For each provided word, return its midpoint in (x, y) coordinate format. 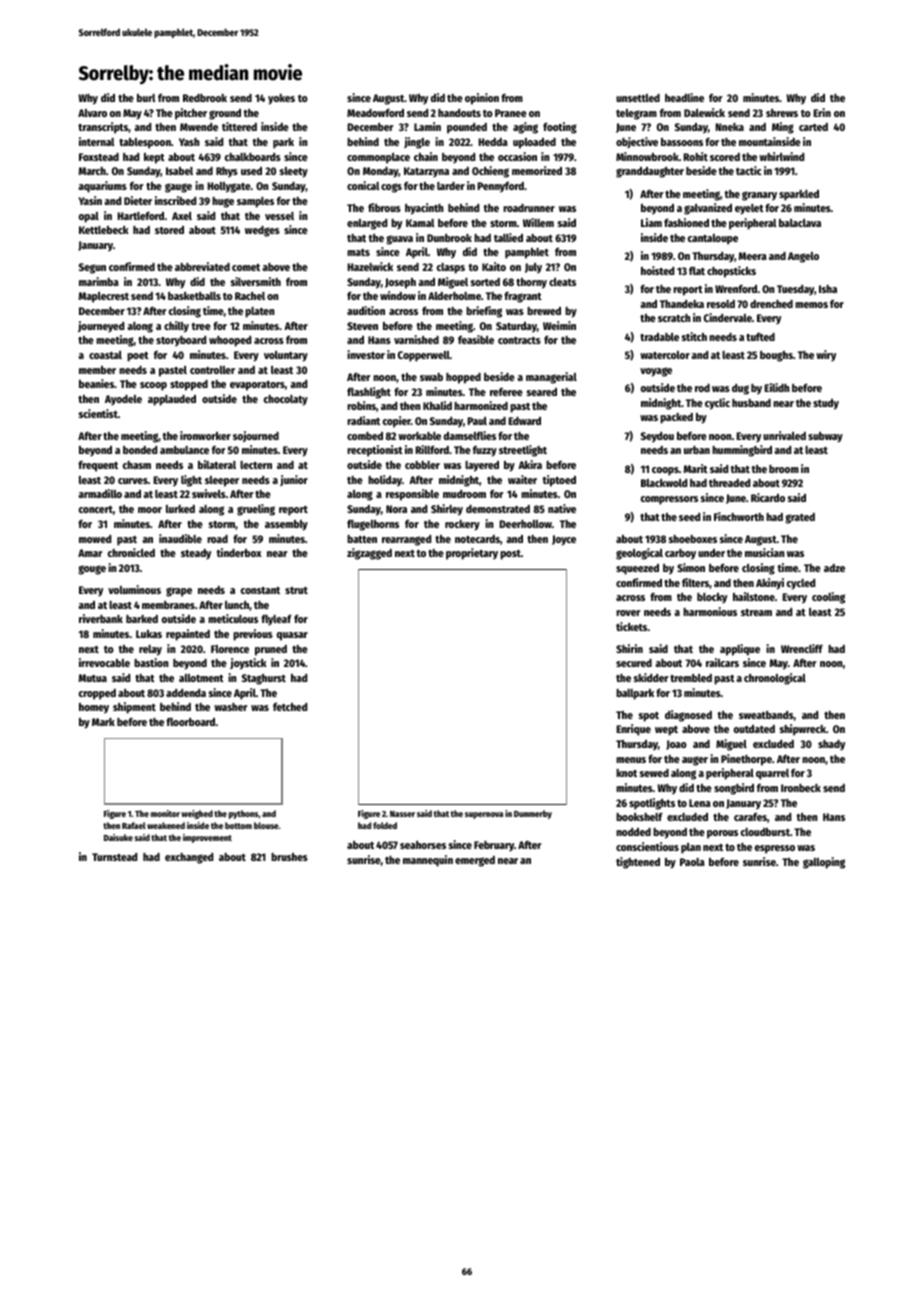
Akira (530, 464)
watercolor (665, 355)
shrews (782, 113)
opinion (482, 99)
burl (146, 98)
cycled (801, 584)
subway (825, 437)
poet (138, 357)
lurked (180, 509)
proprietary (472, 554)
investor (366, 354)
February (494, 846)
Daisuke (118, 837)
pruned (271, 650)
